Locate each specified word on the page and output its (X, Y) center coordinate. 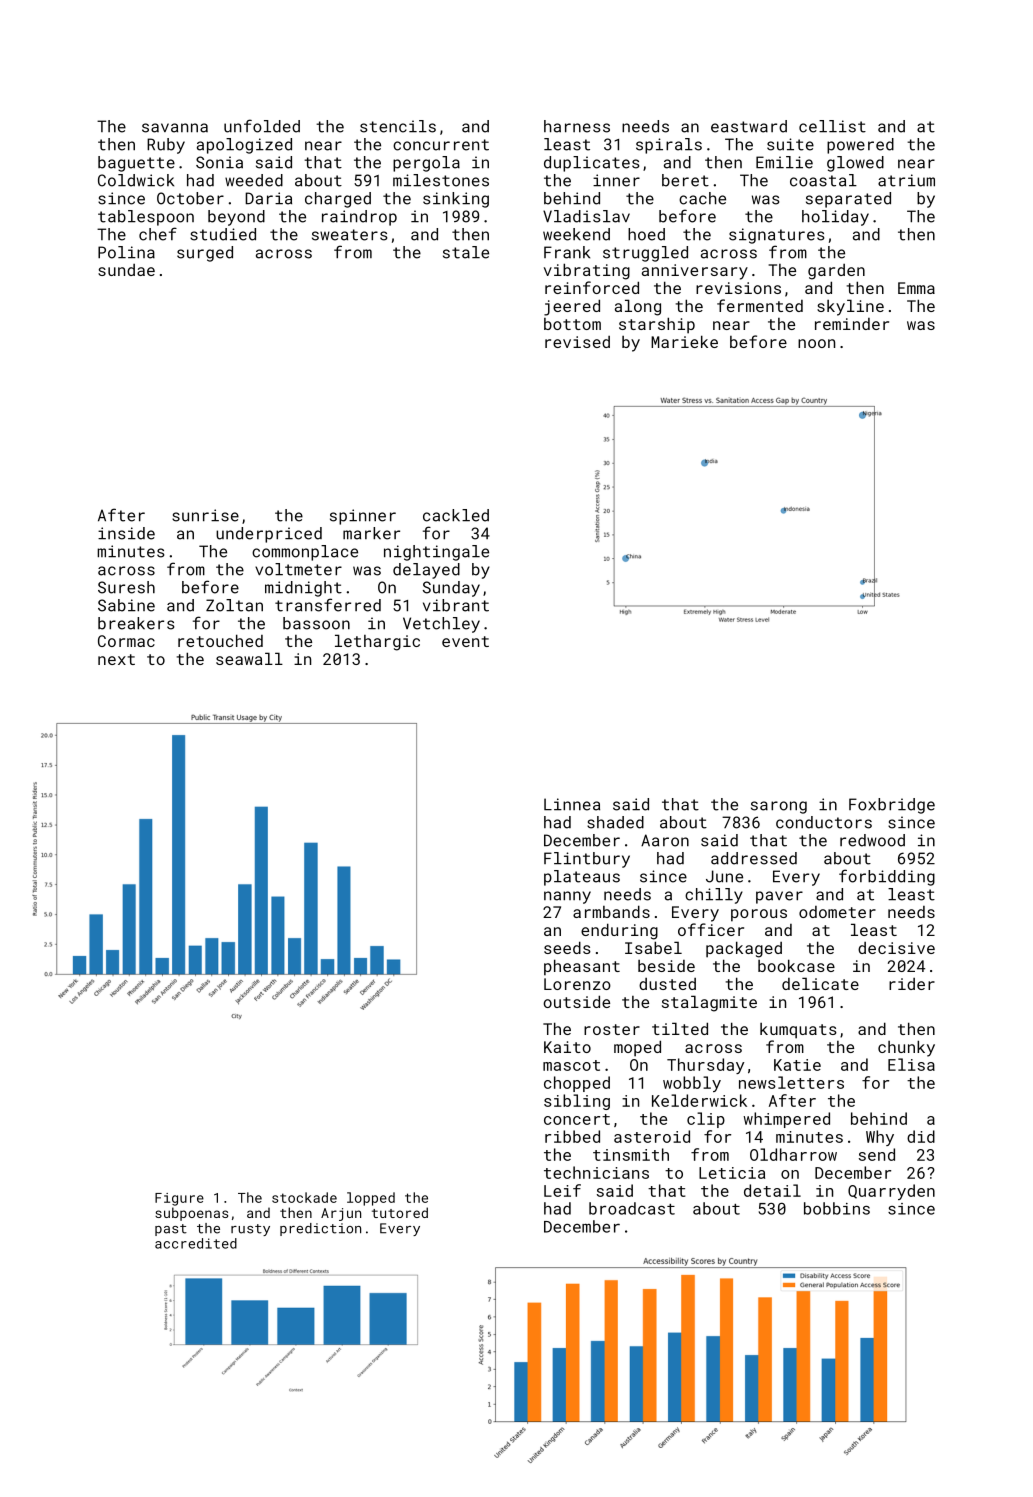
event (465, 641)
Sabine (126, 605)
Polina (126, 252)
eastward (749, 126)
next (116, 659)
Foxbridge (892, 806)
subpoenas (191, 1214)
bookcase (796, 965)
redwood (872, 840)
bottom (572, 324)
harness (577, 126)
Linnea (572, 804)
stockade (304, 1197)
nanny (567, 897)
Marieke (684, 341)
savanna (175, 128)
